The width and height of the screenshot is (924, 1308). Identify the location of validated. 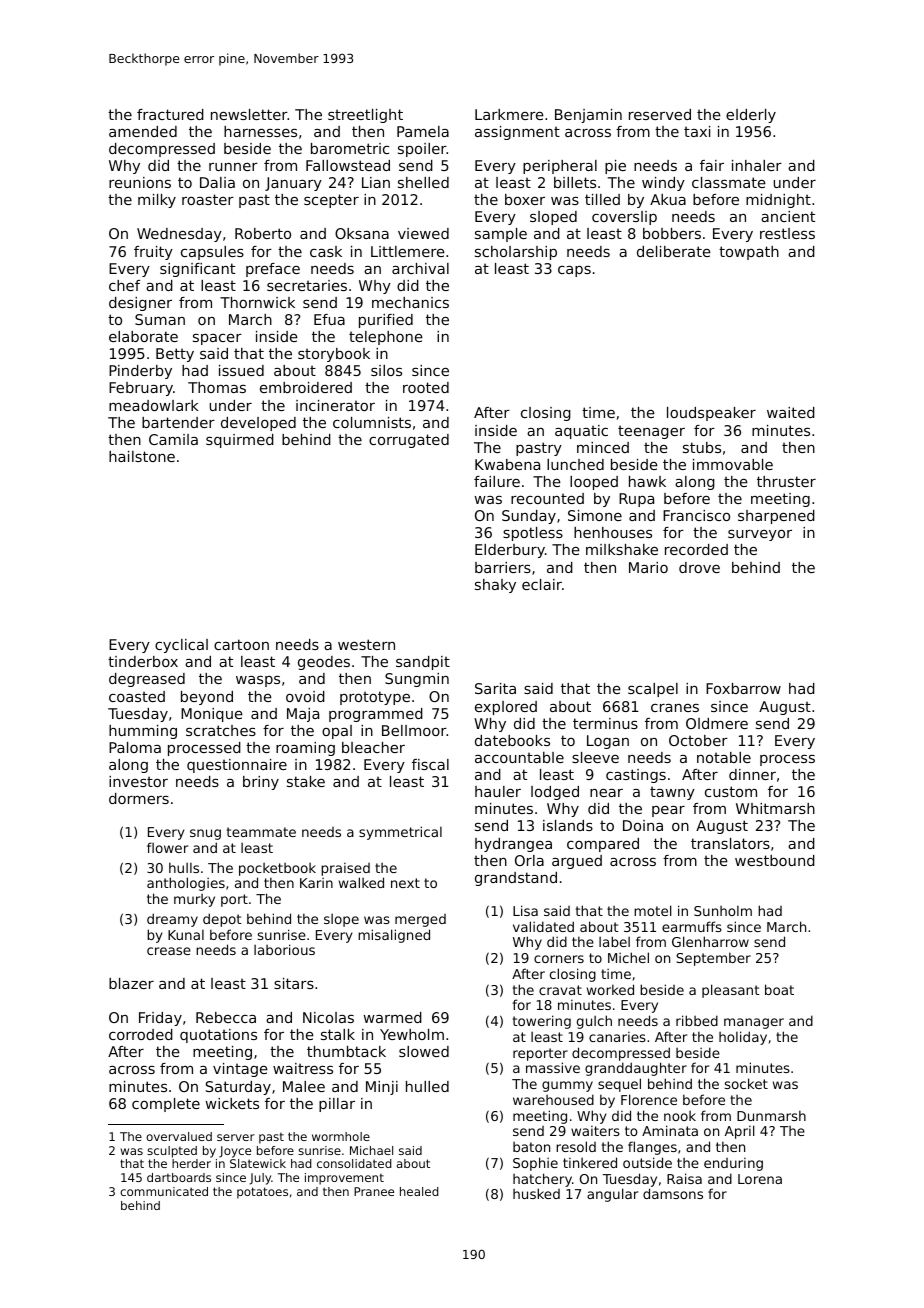
(543, 926).
